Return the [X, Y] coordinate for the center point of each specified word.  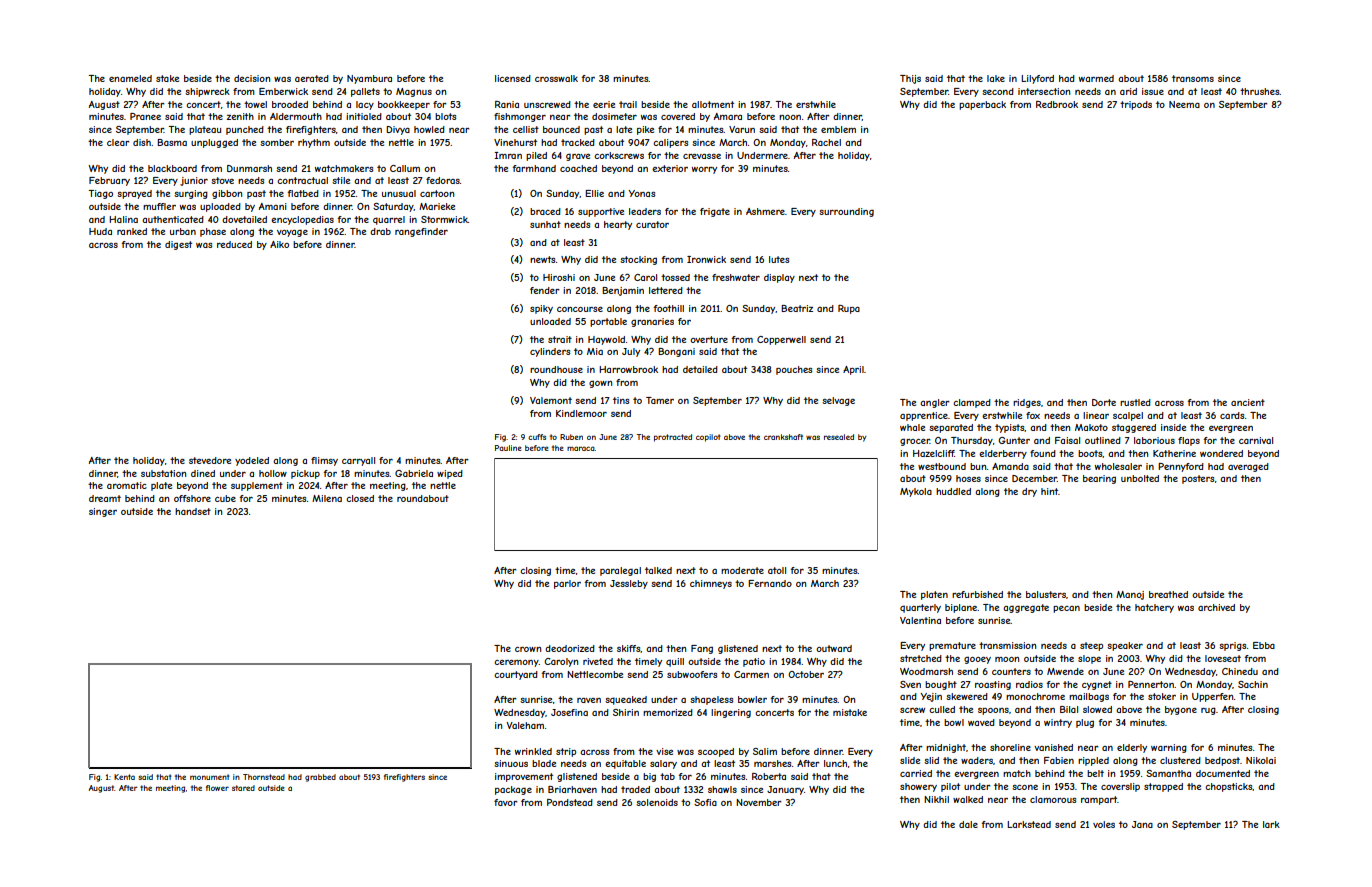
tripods [1136, 105]
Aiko [279, 244]
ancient [1248, 402]
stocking [638, 260]
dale [968, 824]
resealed [839, 437]
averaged [1248, 467]
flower [217, 788]
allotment [713, 104]
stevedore [210, 460]
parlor [567, 584]
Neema [1184, 104]
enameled [130, 78]
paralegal [620, 571]
